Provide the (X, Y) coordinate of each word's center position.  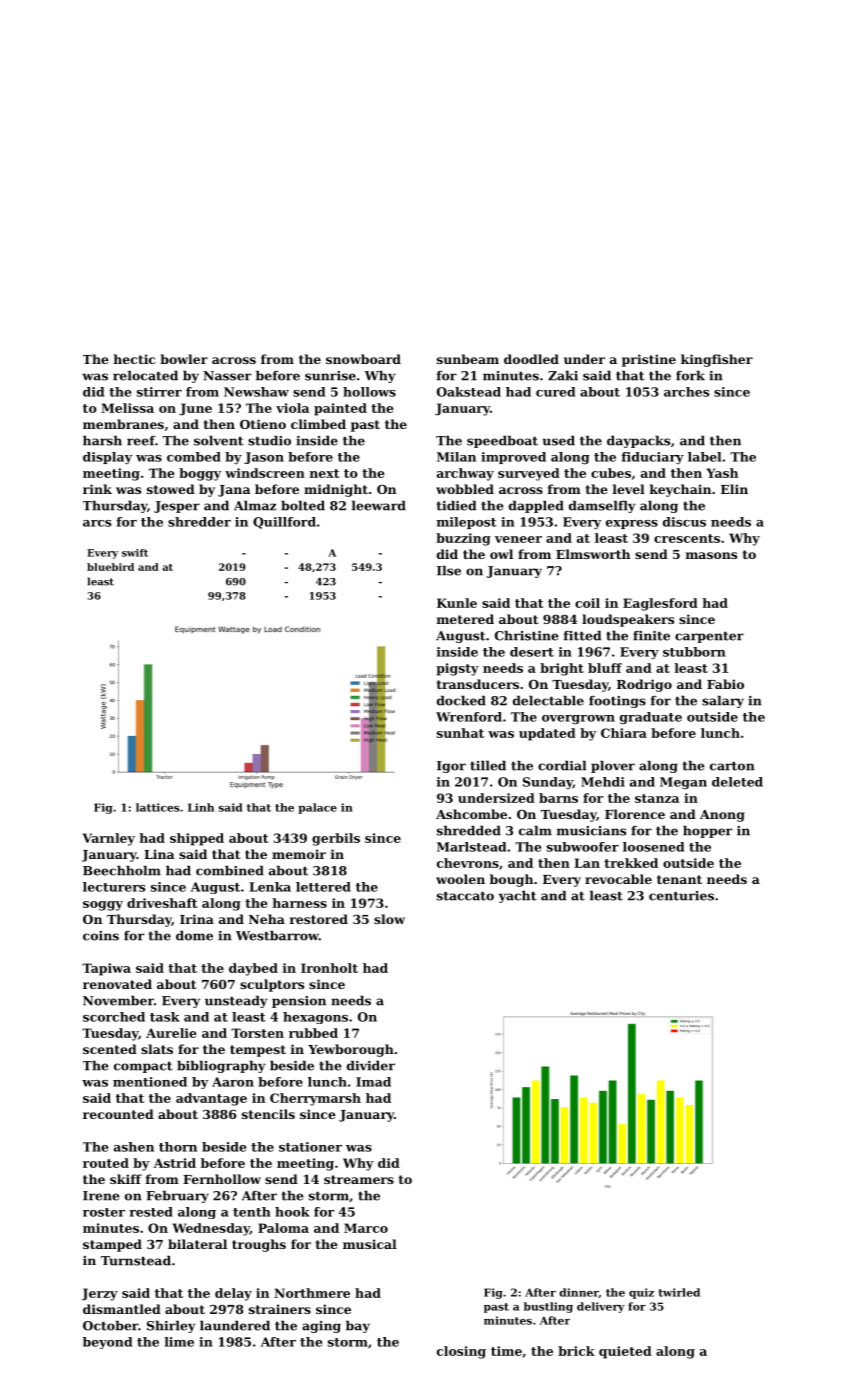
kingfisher (717, 360)
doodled (531, 359)
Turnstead (136, 1260)
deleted (737, 782)
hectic (134, 359)
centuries (681, 896)
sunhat (460, 733)
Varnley (109, 839)
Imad (373, 1082)
